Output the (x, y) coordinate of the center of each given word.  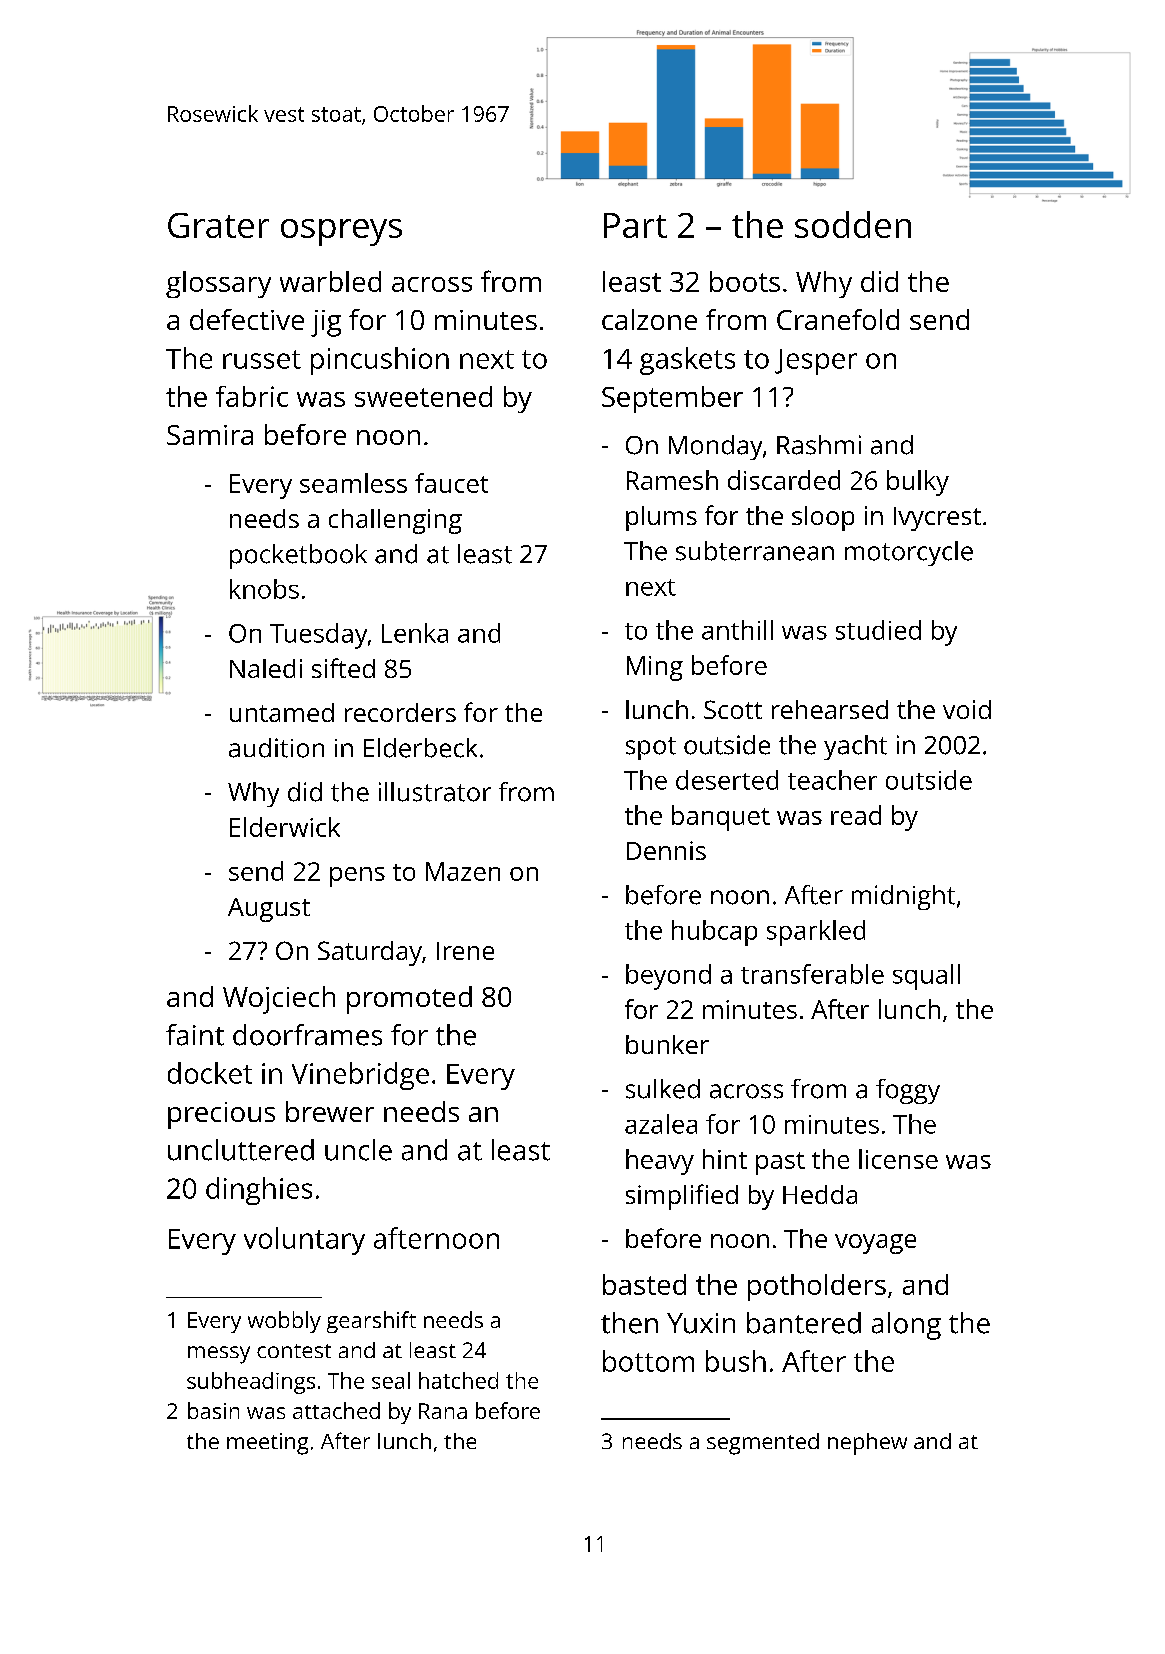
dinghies (259, 1191)
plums (661, 518)
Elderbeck (420, 748)
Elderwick (285, 827)
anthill (737, 630)
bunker (667, 1044)
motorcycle (909, 553)
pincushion (380, 361)
